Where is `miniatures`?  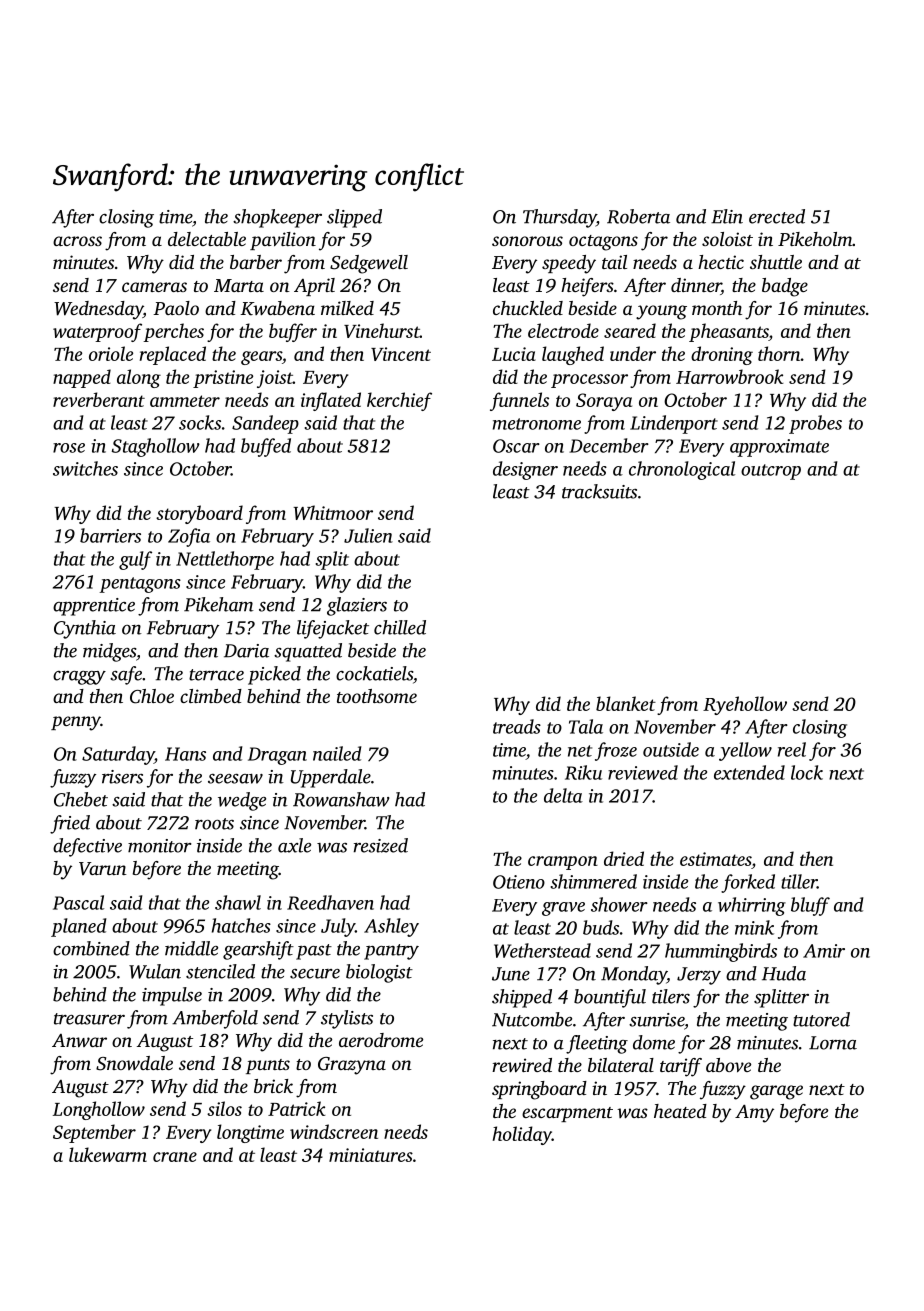 miniatures is located at coordinates (371, 1155).
